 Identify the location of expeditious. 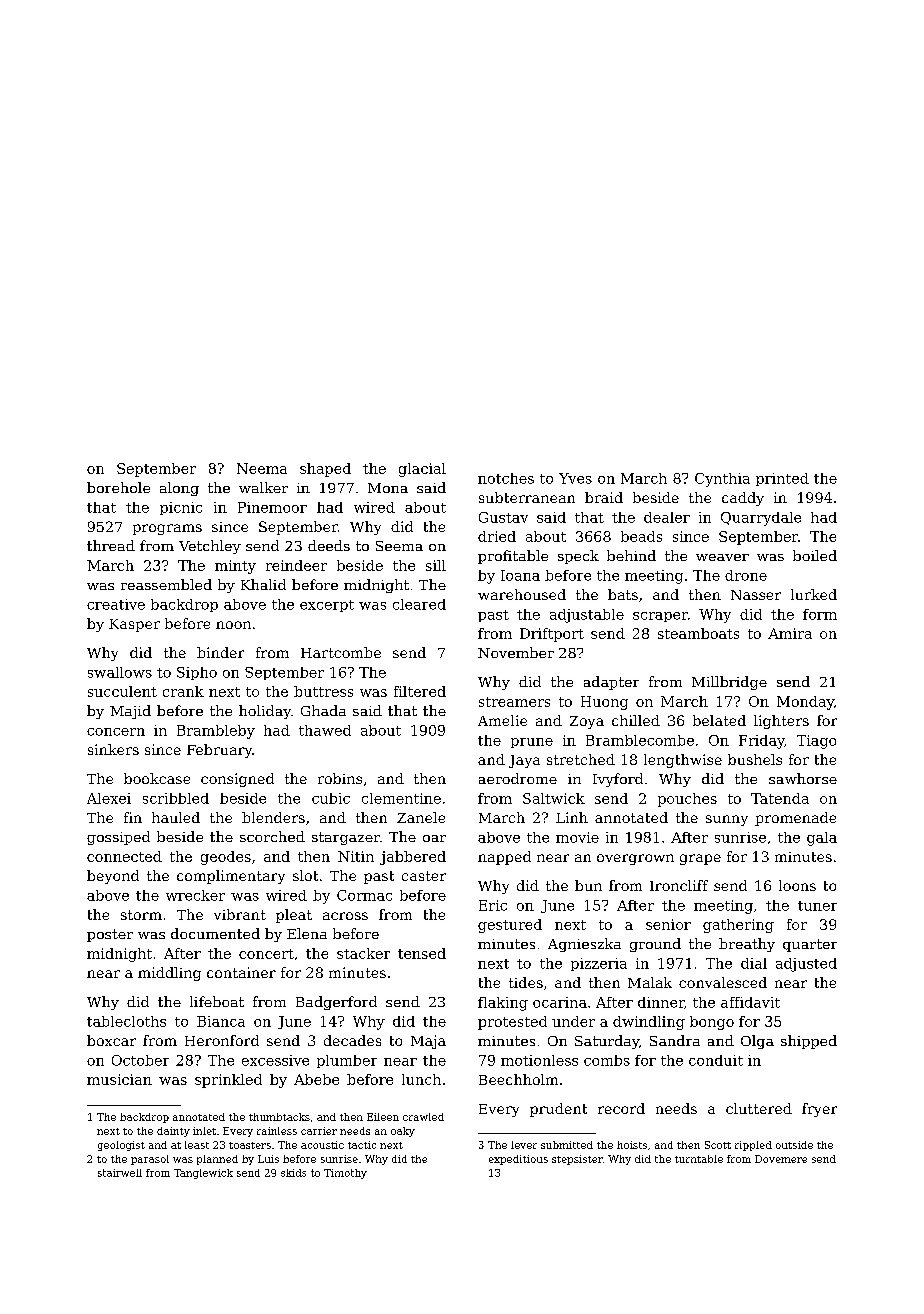
(518, 1160).
